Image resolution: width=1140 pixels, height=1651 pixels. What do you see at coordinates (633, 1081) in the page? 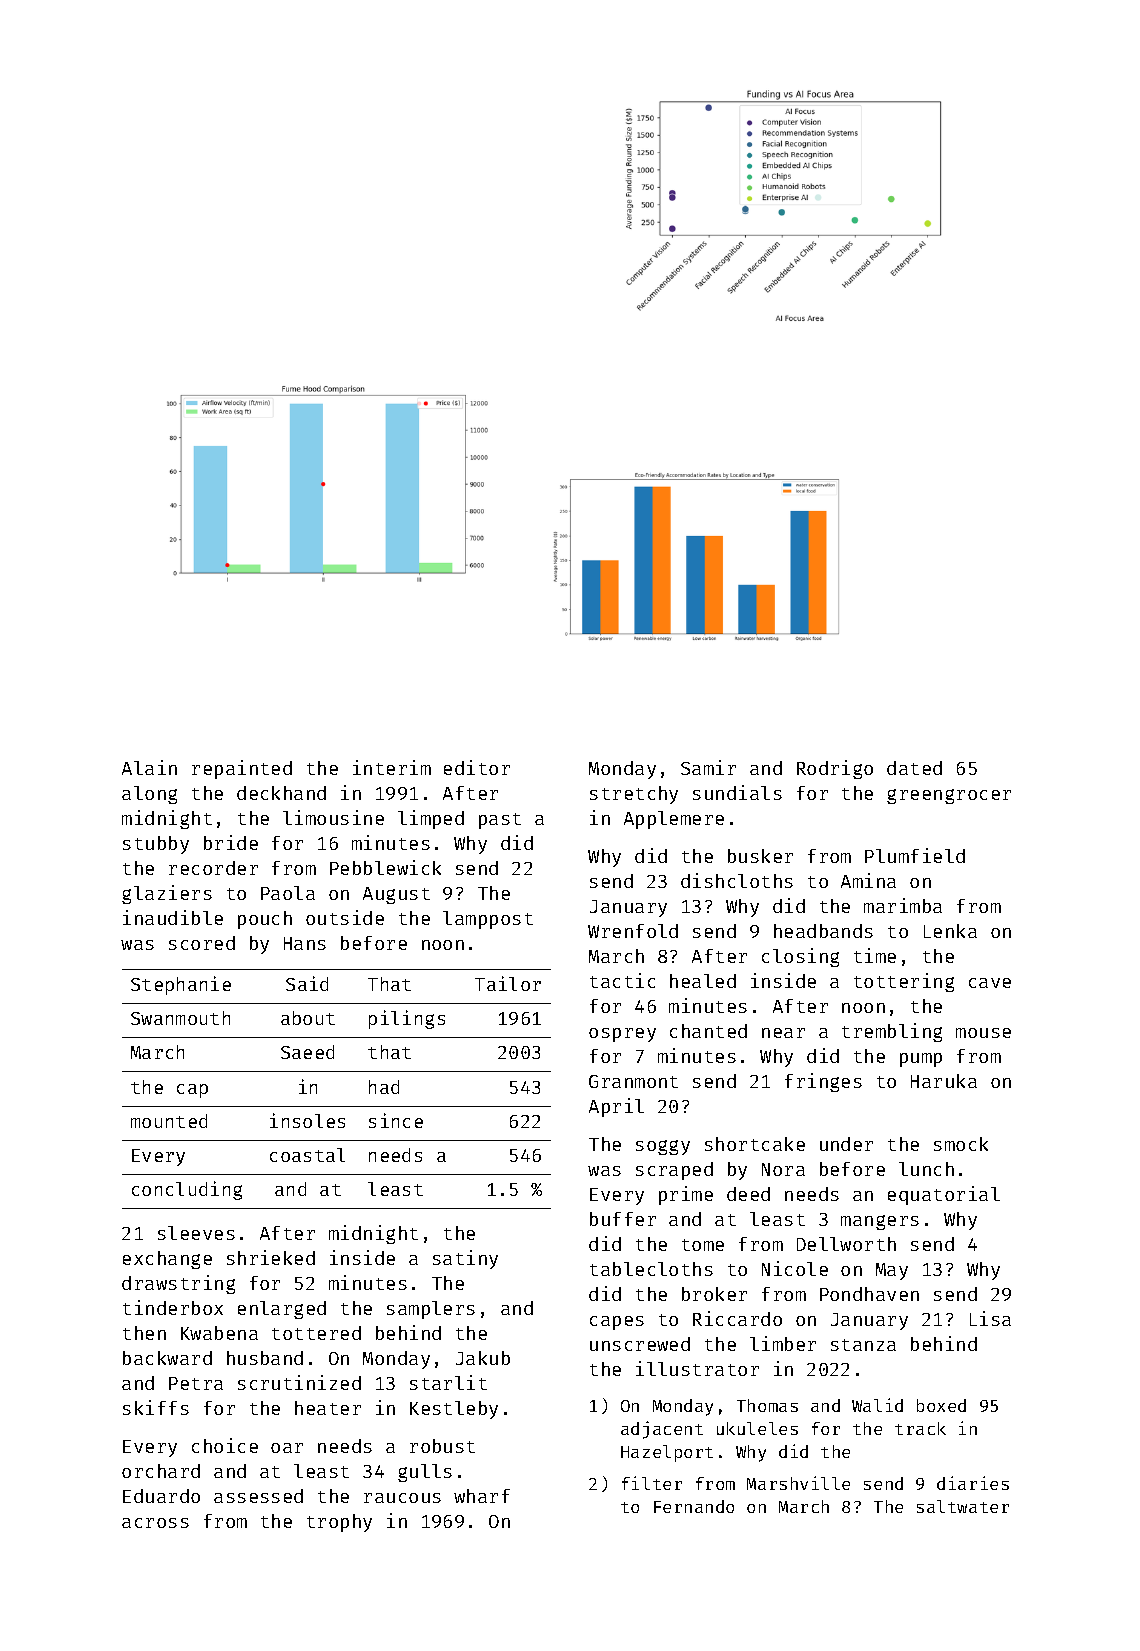
I see `Granmont` at bounding box center [633, 1081].
